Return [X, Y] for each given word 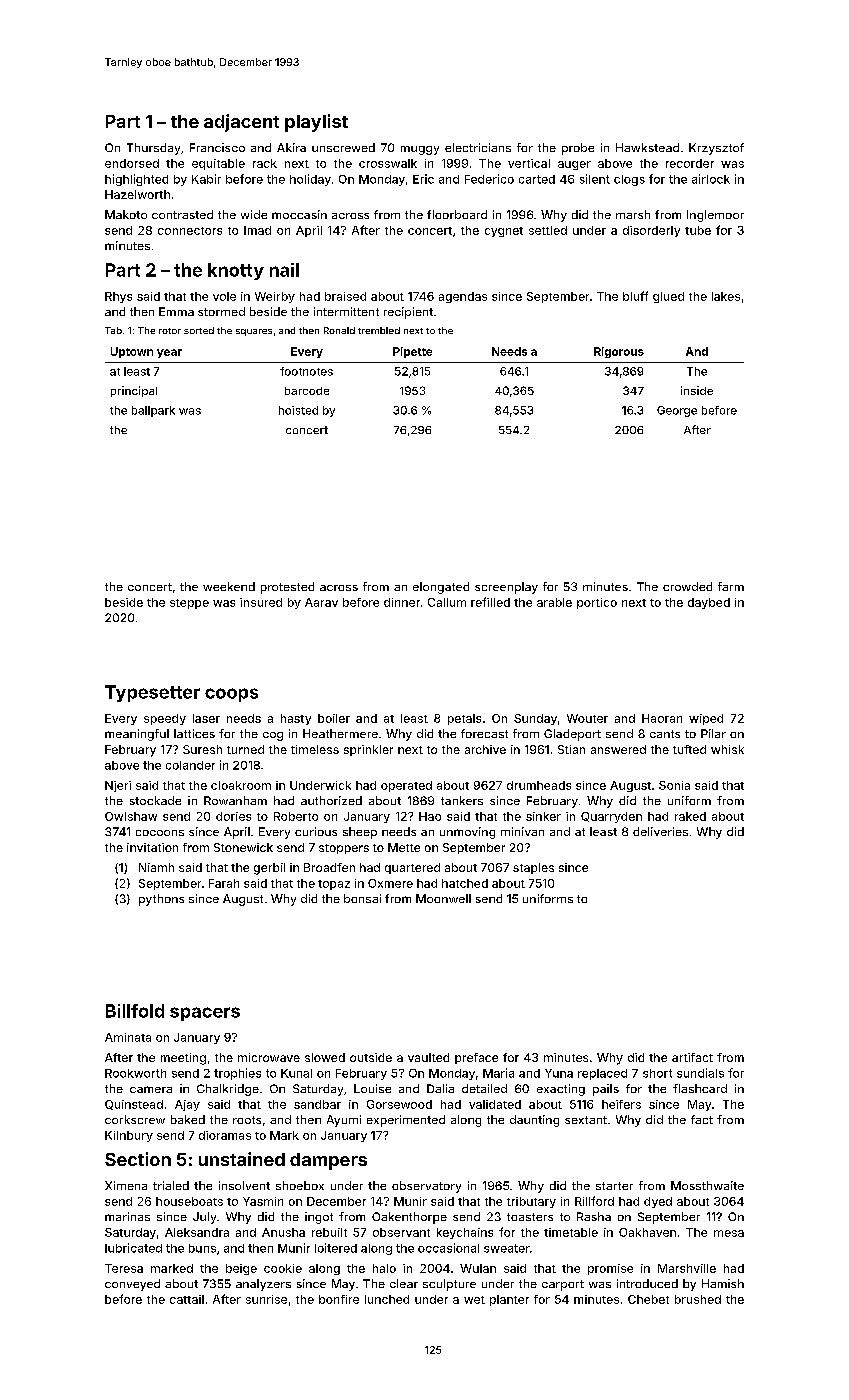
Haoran [662, 718]
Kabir [206, 179]
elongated [441, 588]
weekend [229, 586]
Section [138, 1159]
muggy [420, 150]
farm [731, 586]
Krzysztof [716, 149]
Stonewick [243, 847]
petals [464, 719]
